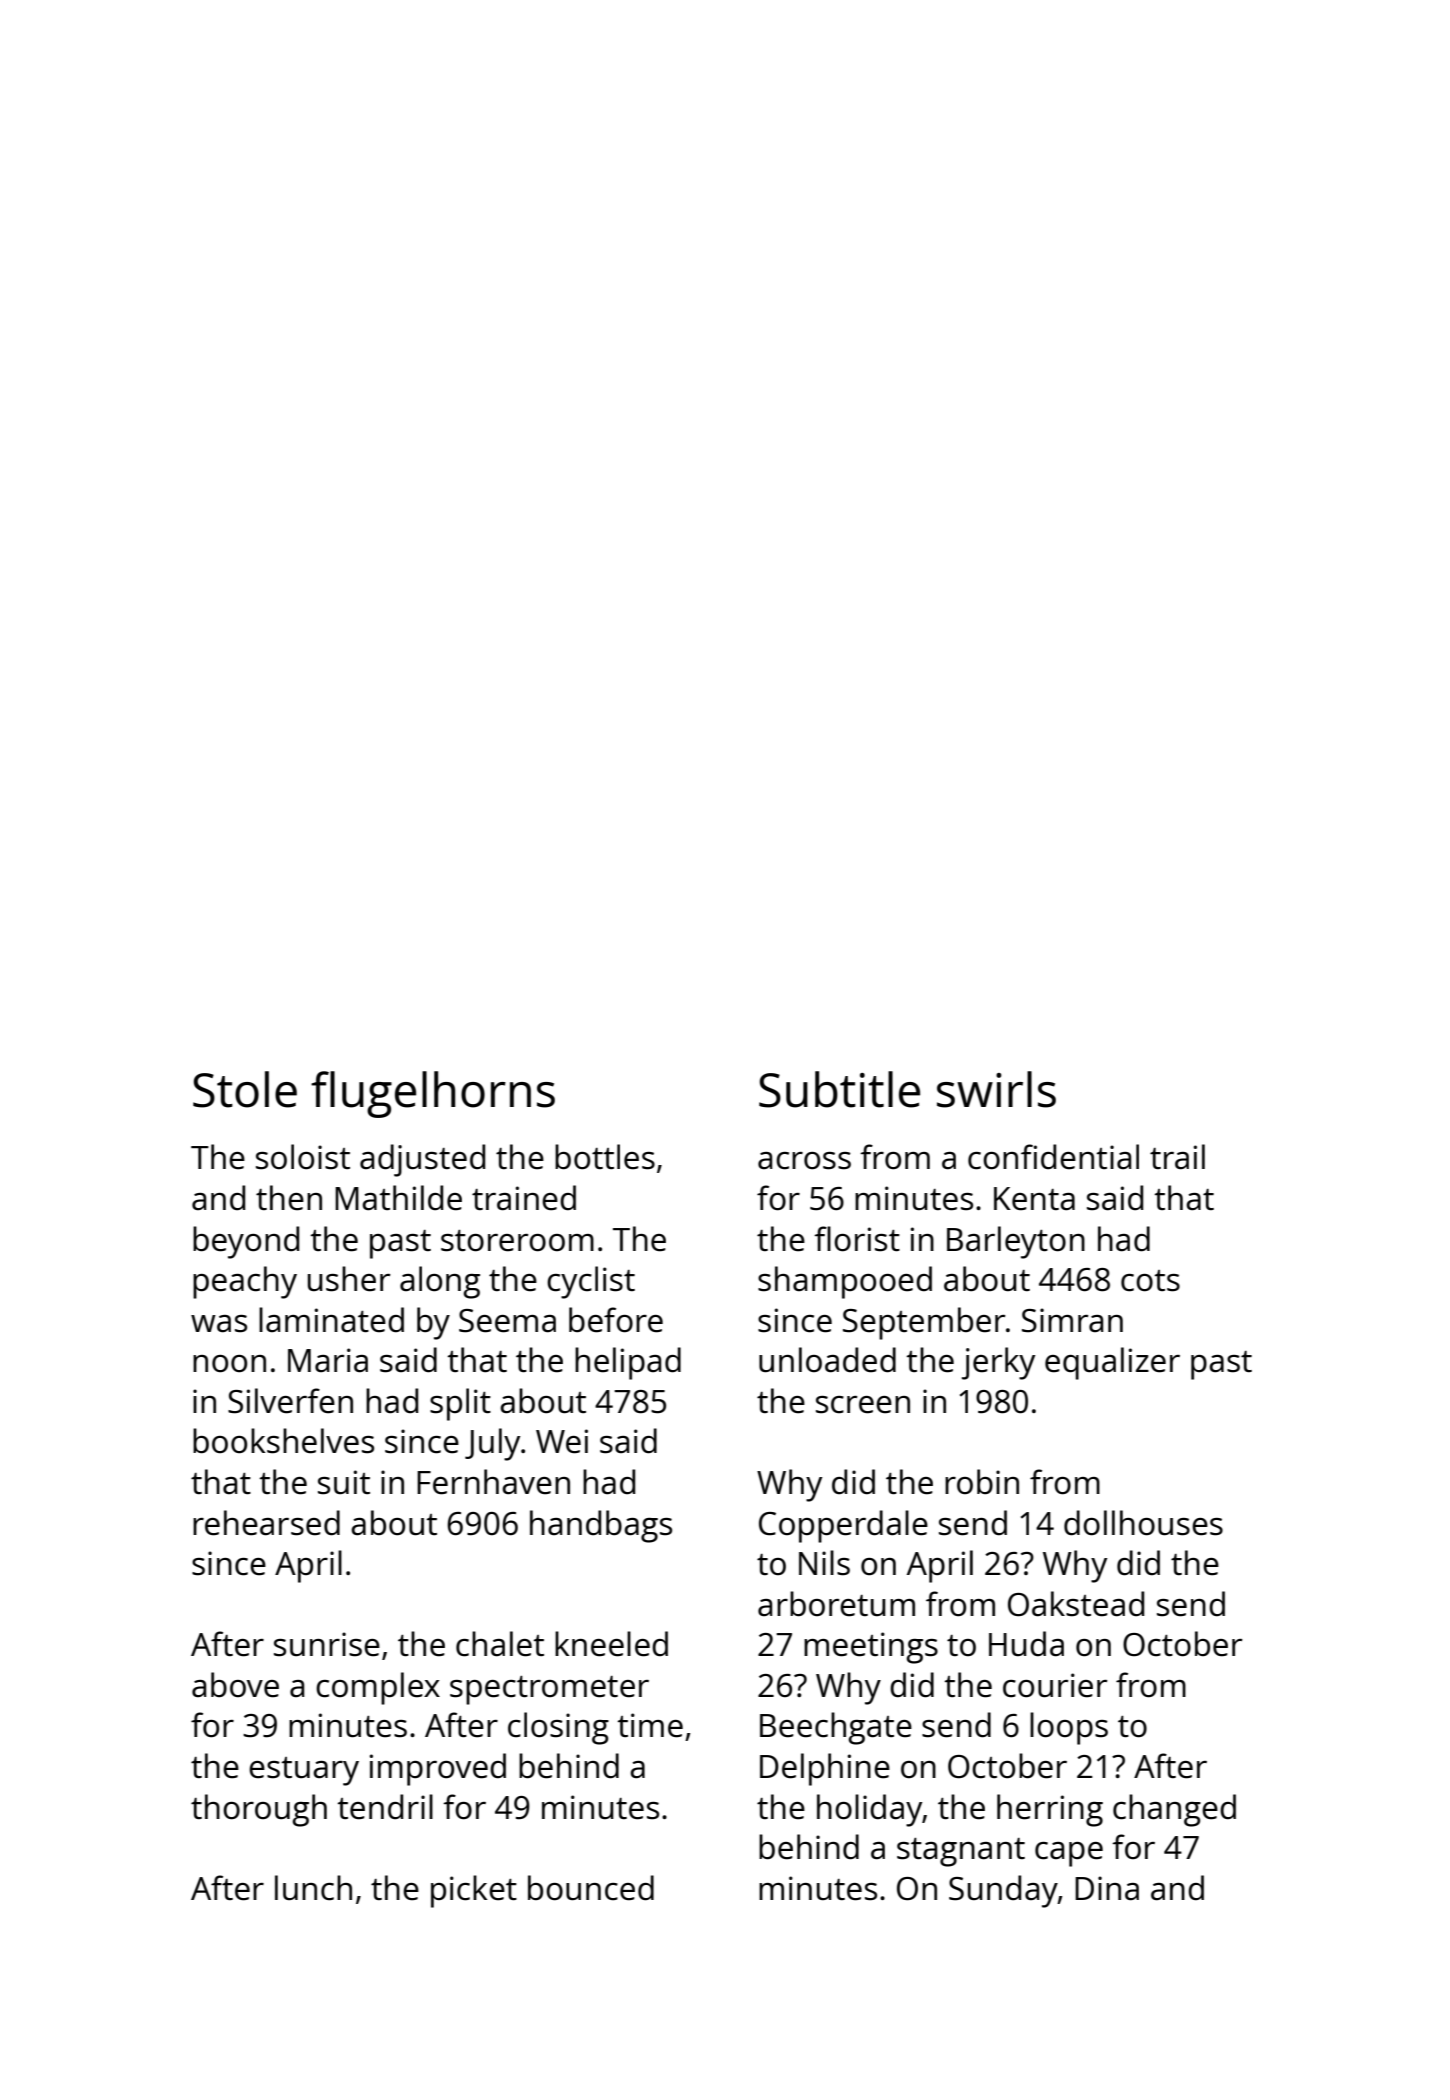 The image size is (1450, 2100). Describe the element at coordinates (998, 1363) in the screenshot. I see `jerky` at that location.
